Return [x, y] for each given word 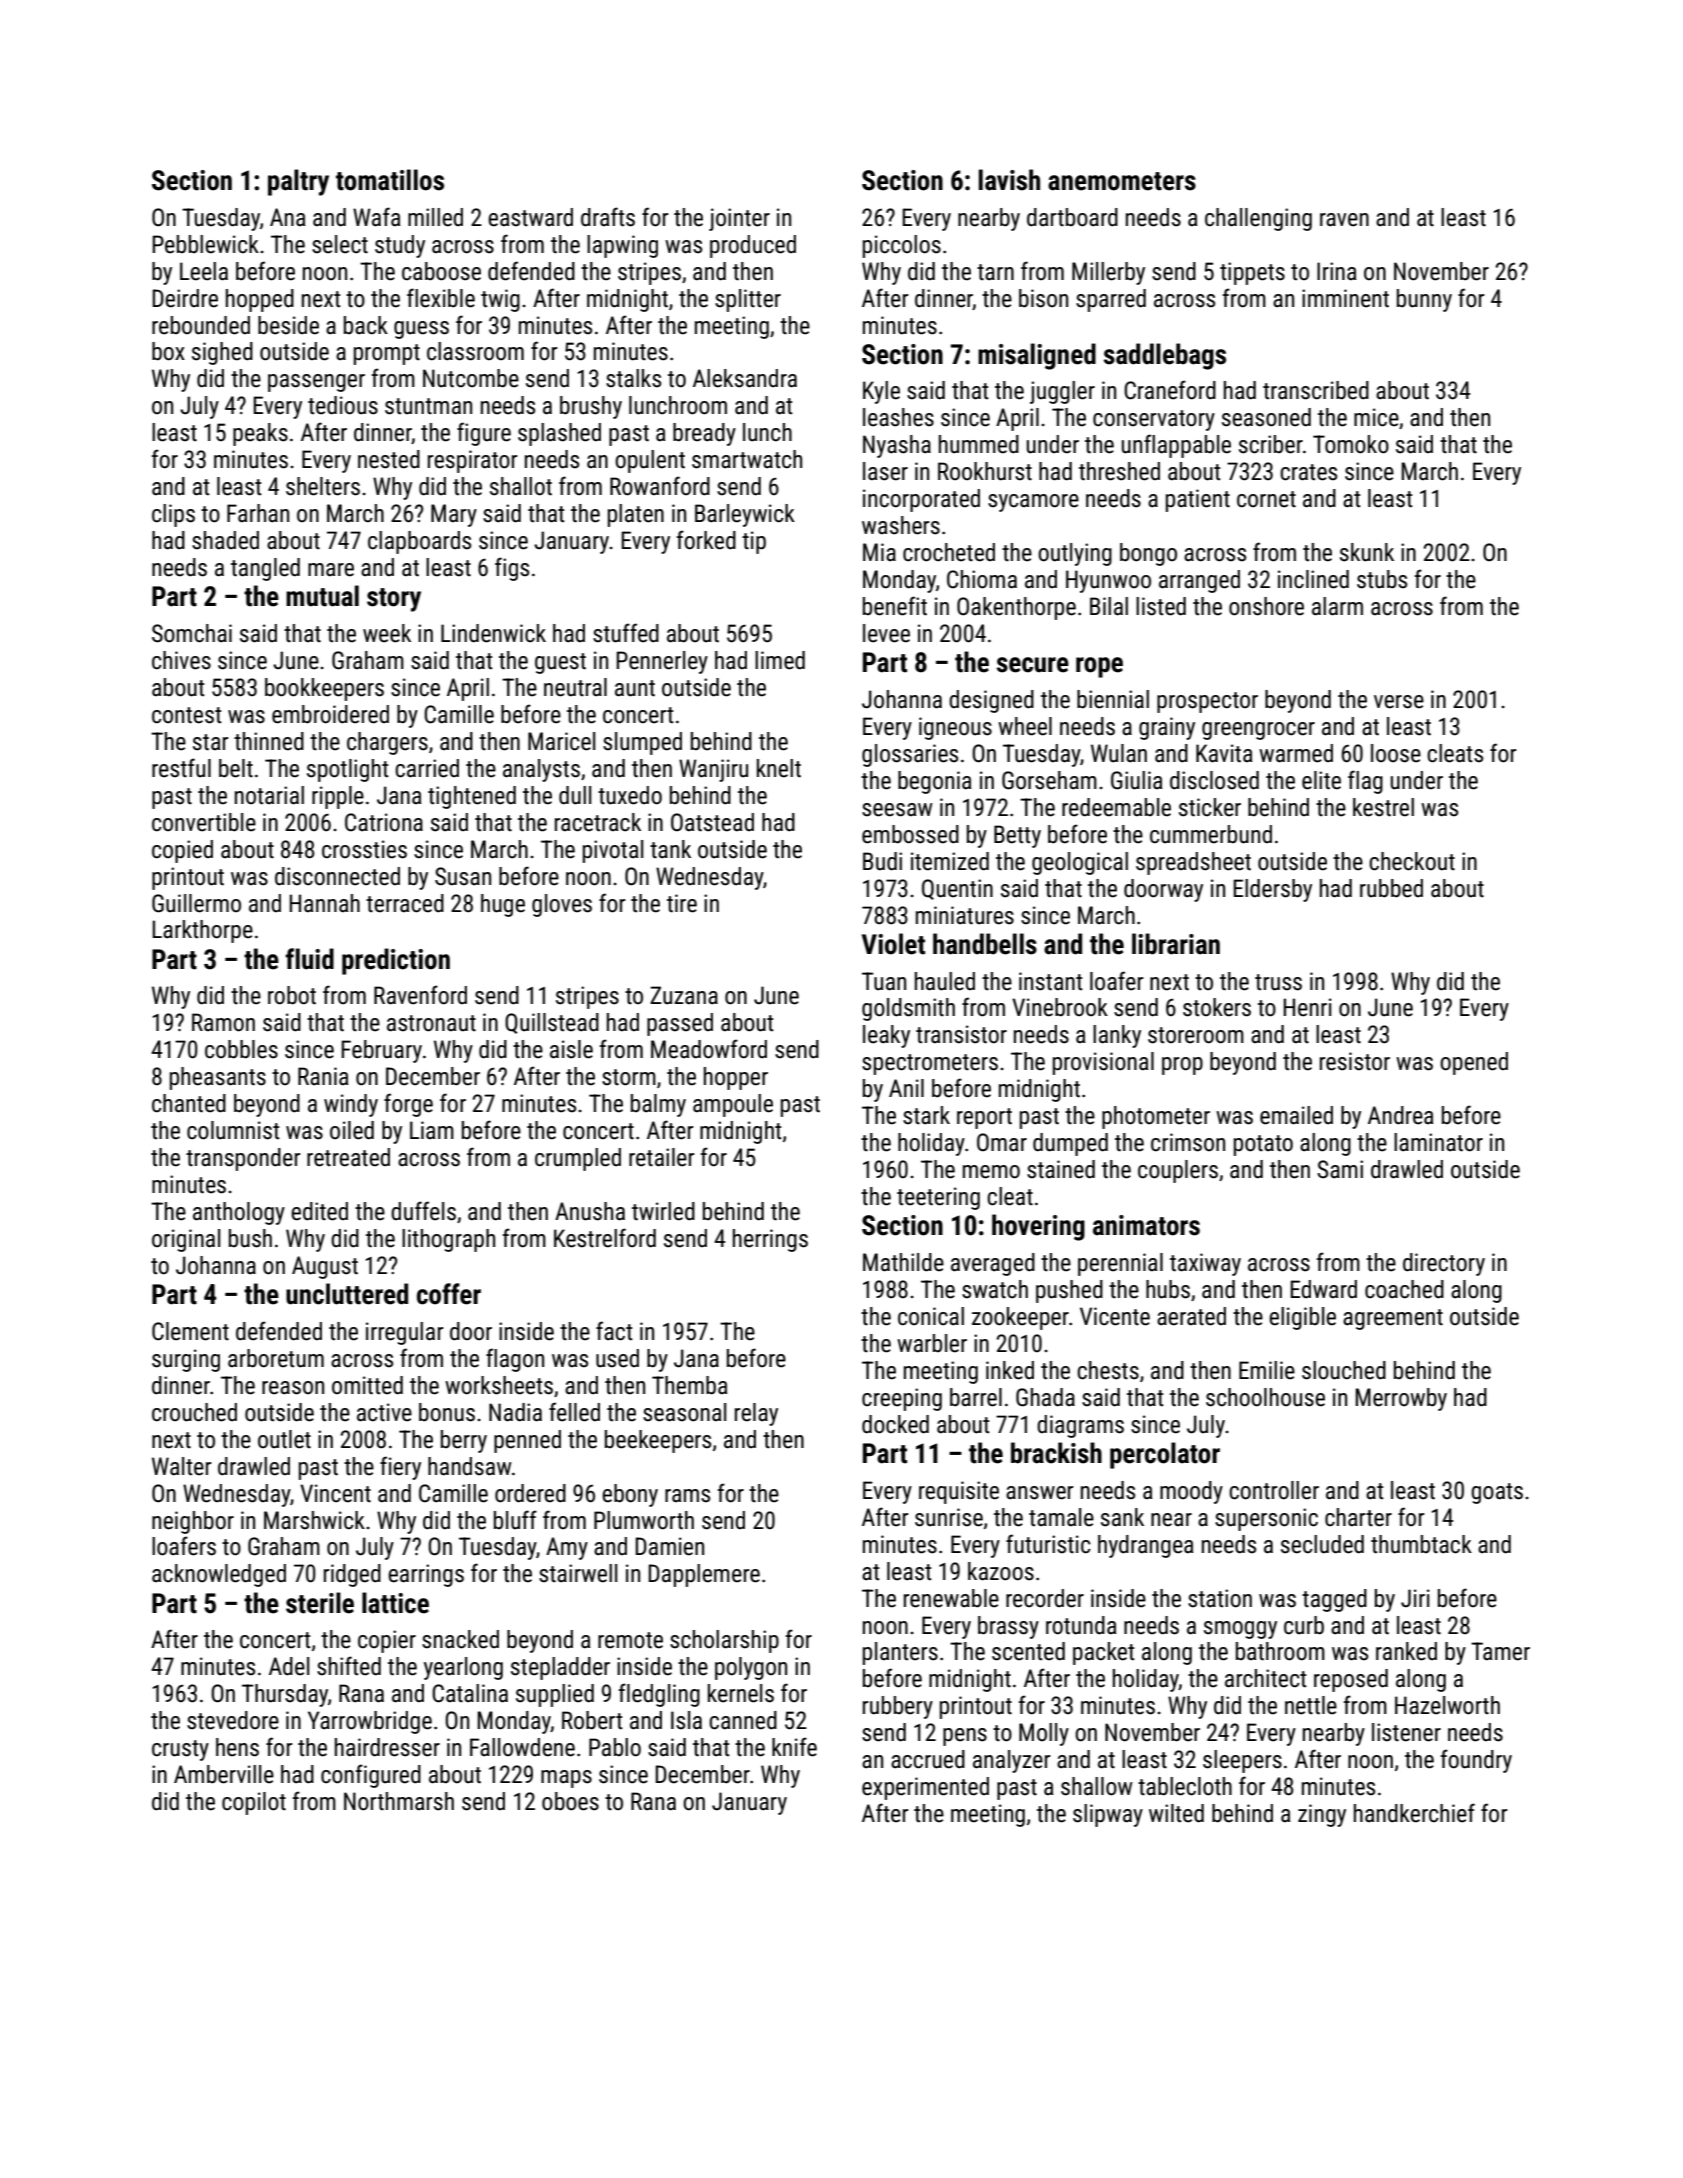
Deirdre [185, 298]
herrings [770, 1240]
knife [794, 1747]
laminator [1438, 1142]
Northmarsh [399, 1801]
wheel [1025, 726]
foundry [1476, 1761]
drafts [608, 217]
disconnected [337, 876]
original [186, 1240]
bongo [1148, 554]
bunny [1424, 300]
